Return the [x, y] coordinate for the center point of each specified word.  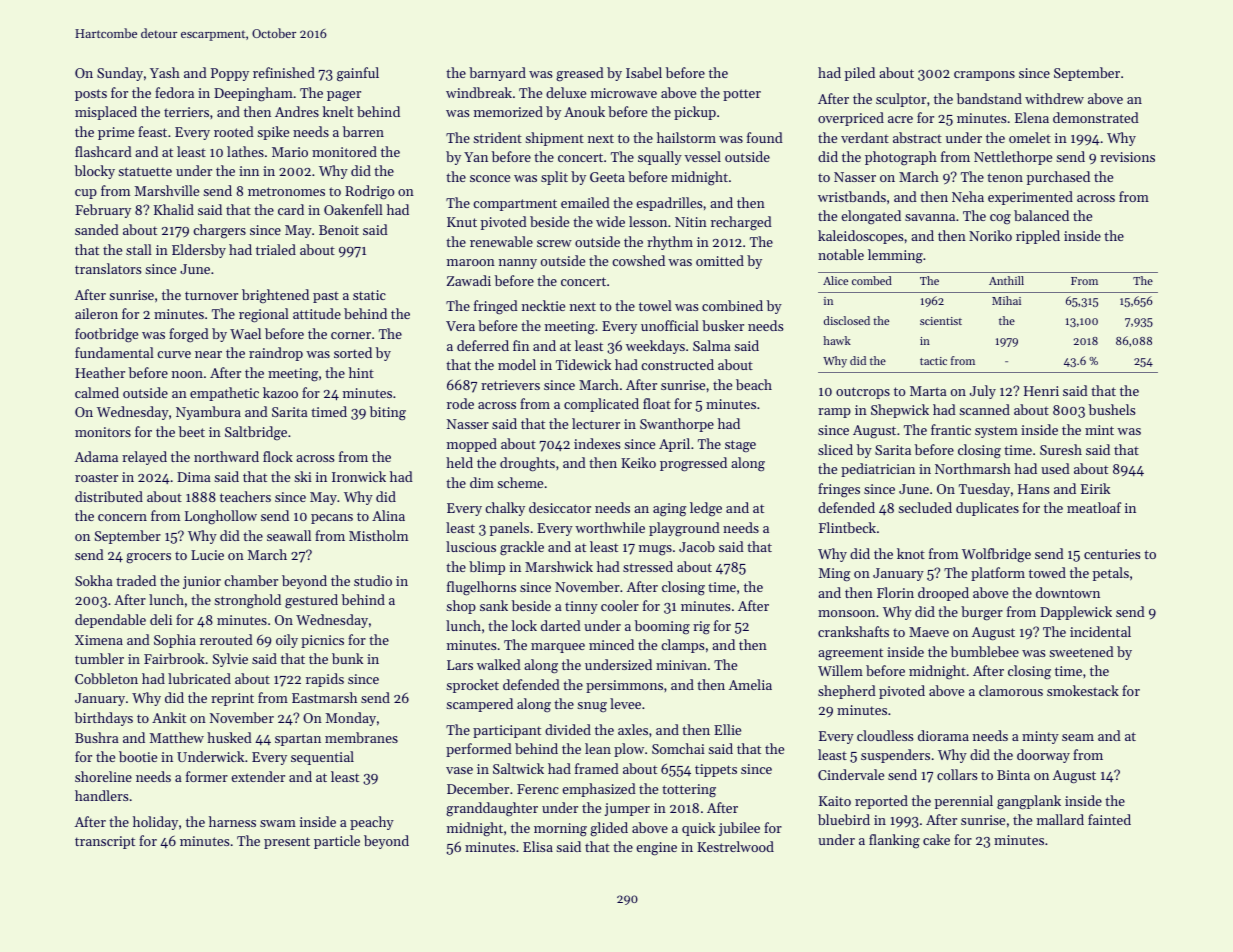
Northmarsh [973, 468]
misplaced [106, 113]
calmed [97, 392]
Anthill [1006, 280]
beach [754, 384]
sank [494, 605]
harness [232, 821]
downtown [1068, 592]
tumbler [99, 658]
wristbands [852, 196]
